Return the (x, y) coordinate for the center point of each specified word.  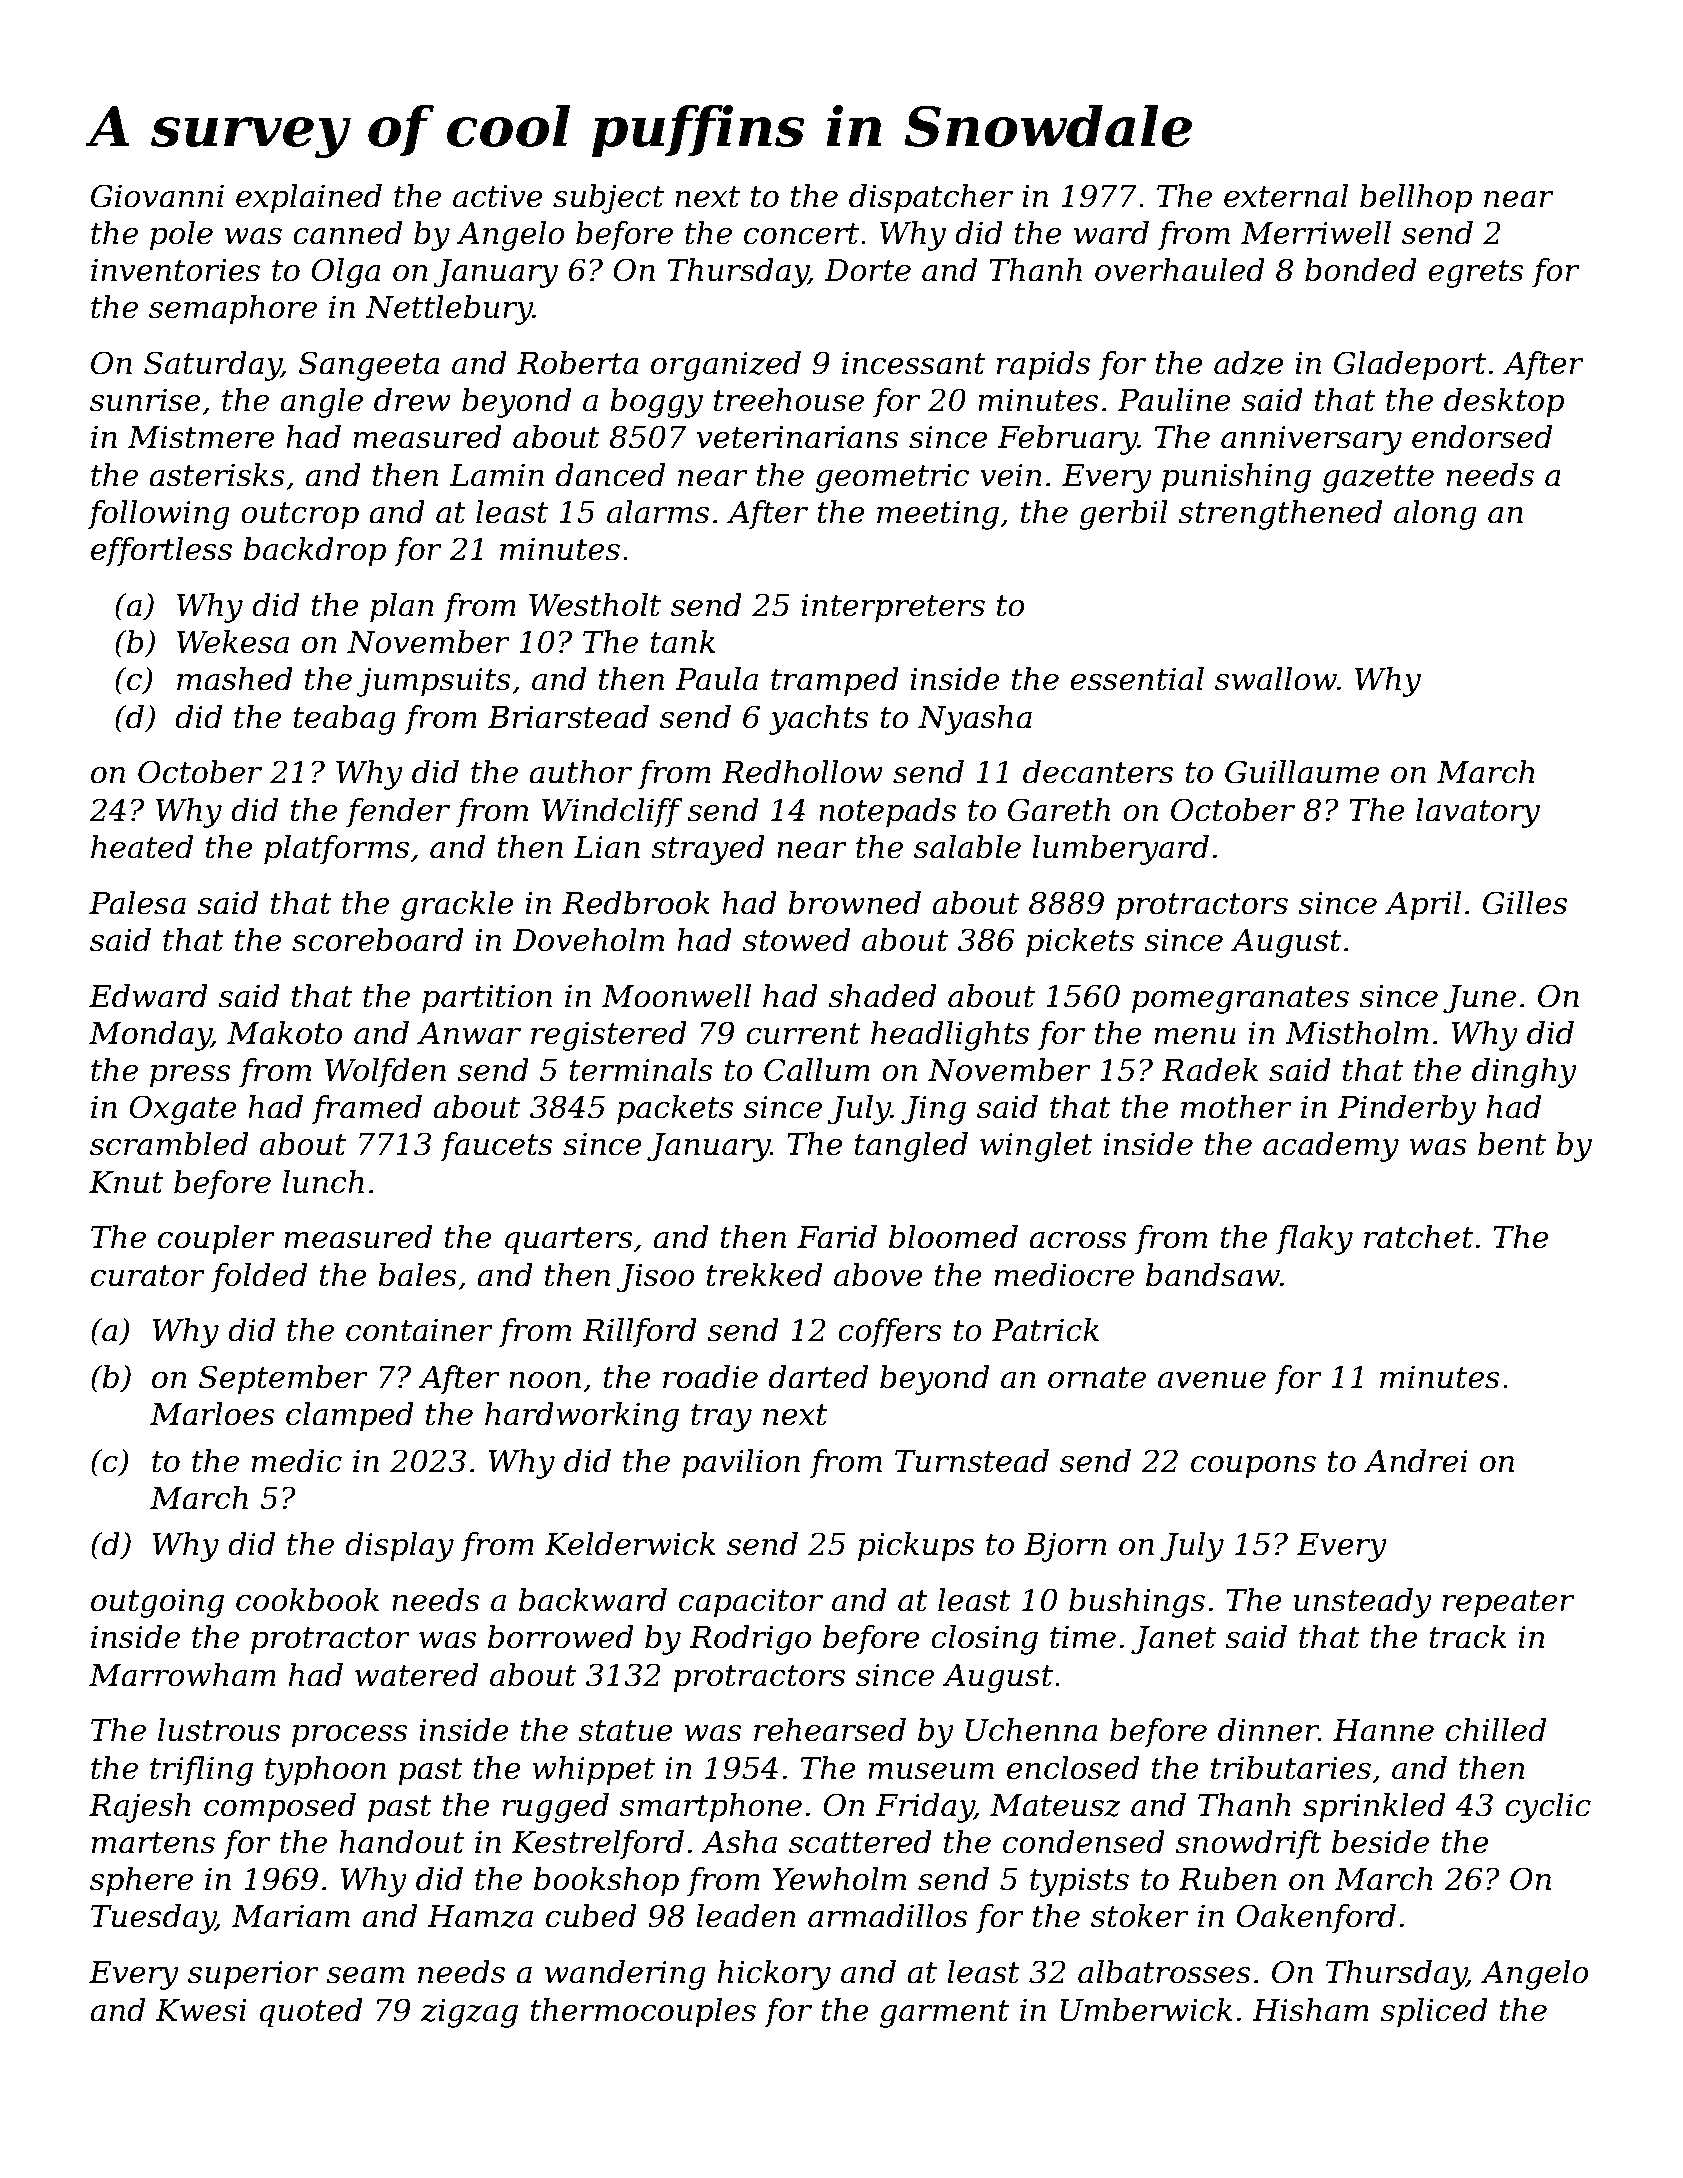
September (283, 1380)
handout (401, 1842)
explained (309, 199)
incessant (913, 363)
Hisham (1310, 2010)
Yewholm (839, 1879)
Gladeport (1410, 366)
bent (1512, 1144)
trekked (764, 1275)
